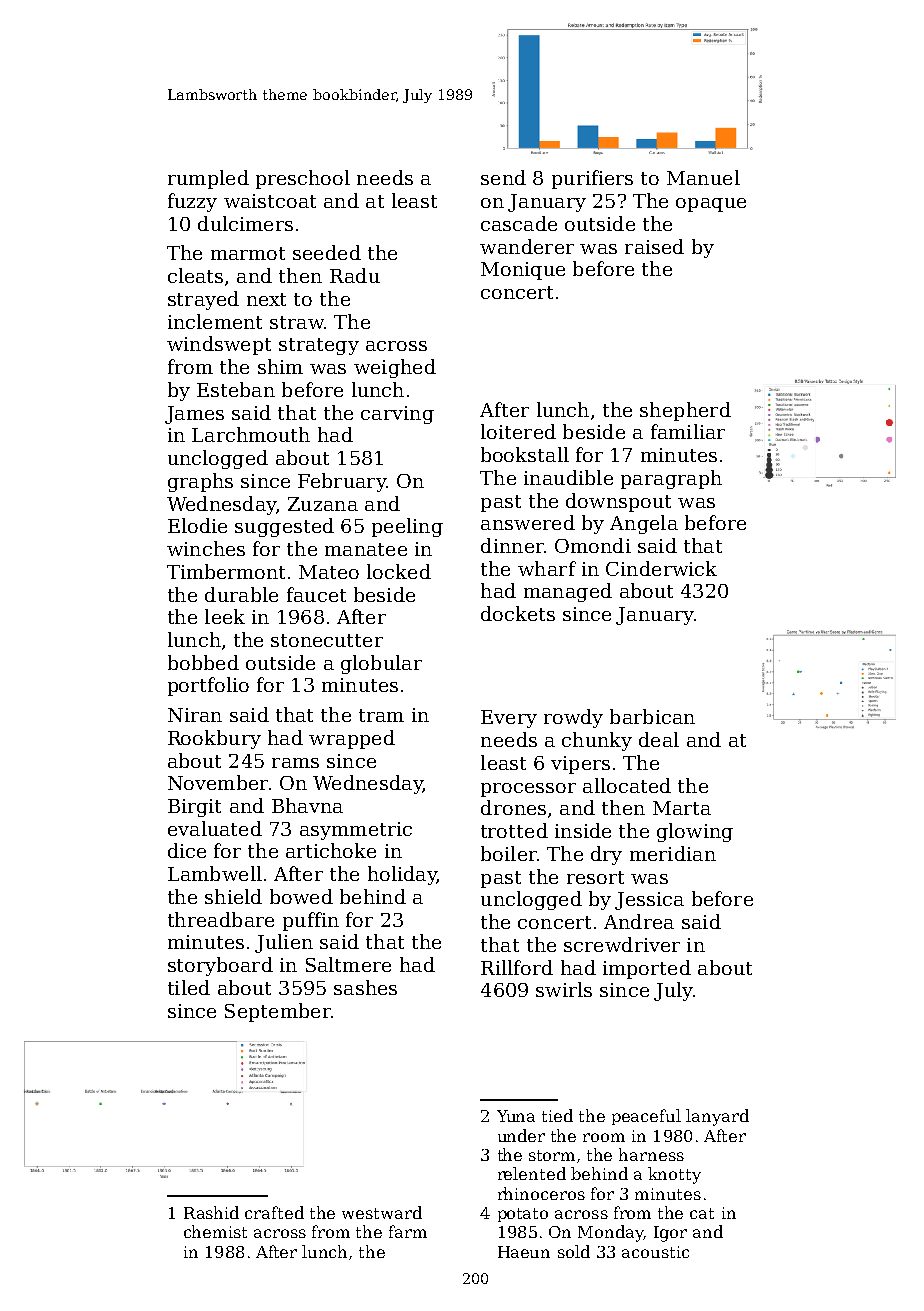  What do you see at coordinates (215, 1231) in the screenshot?
I see `chemist` at bounding box center [215, 1231].
